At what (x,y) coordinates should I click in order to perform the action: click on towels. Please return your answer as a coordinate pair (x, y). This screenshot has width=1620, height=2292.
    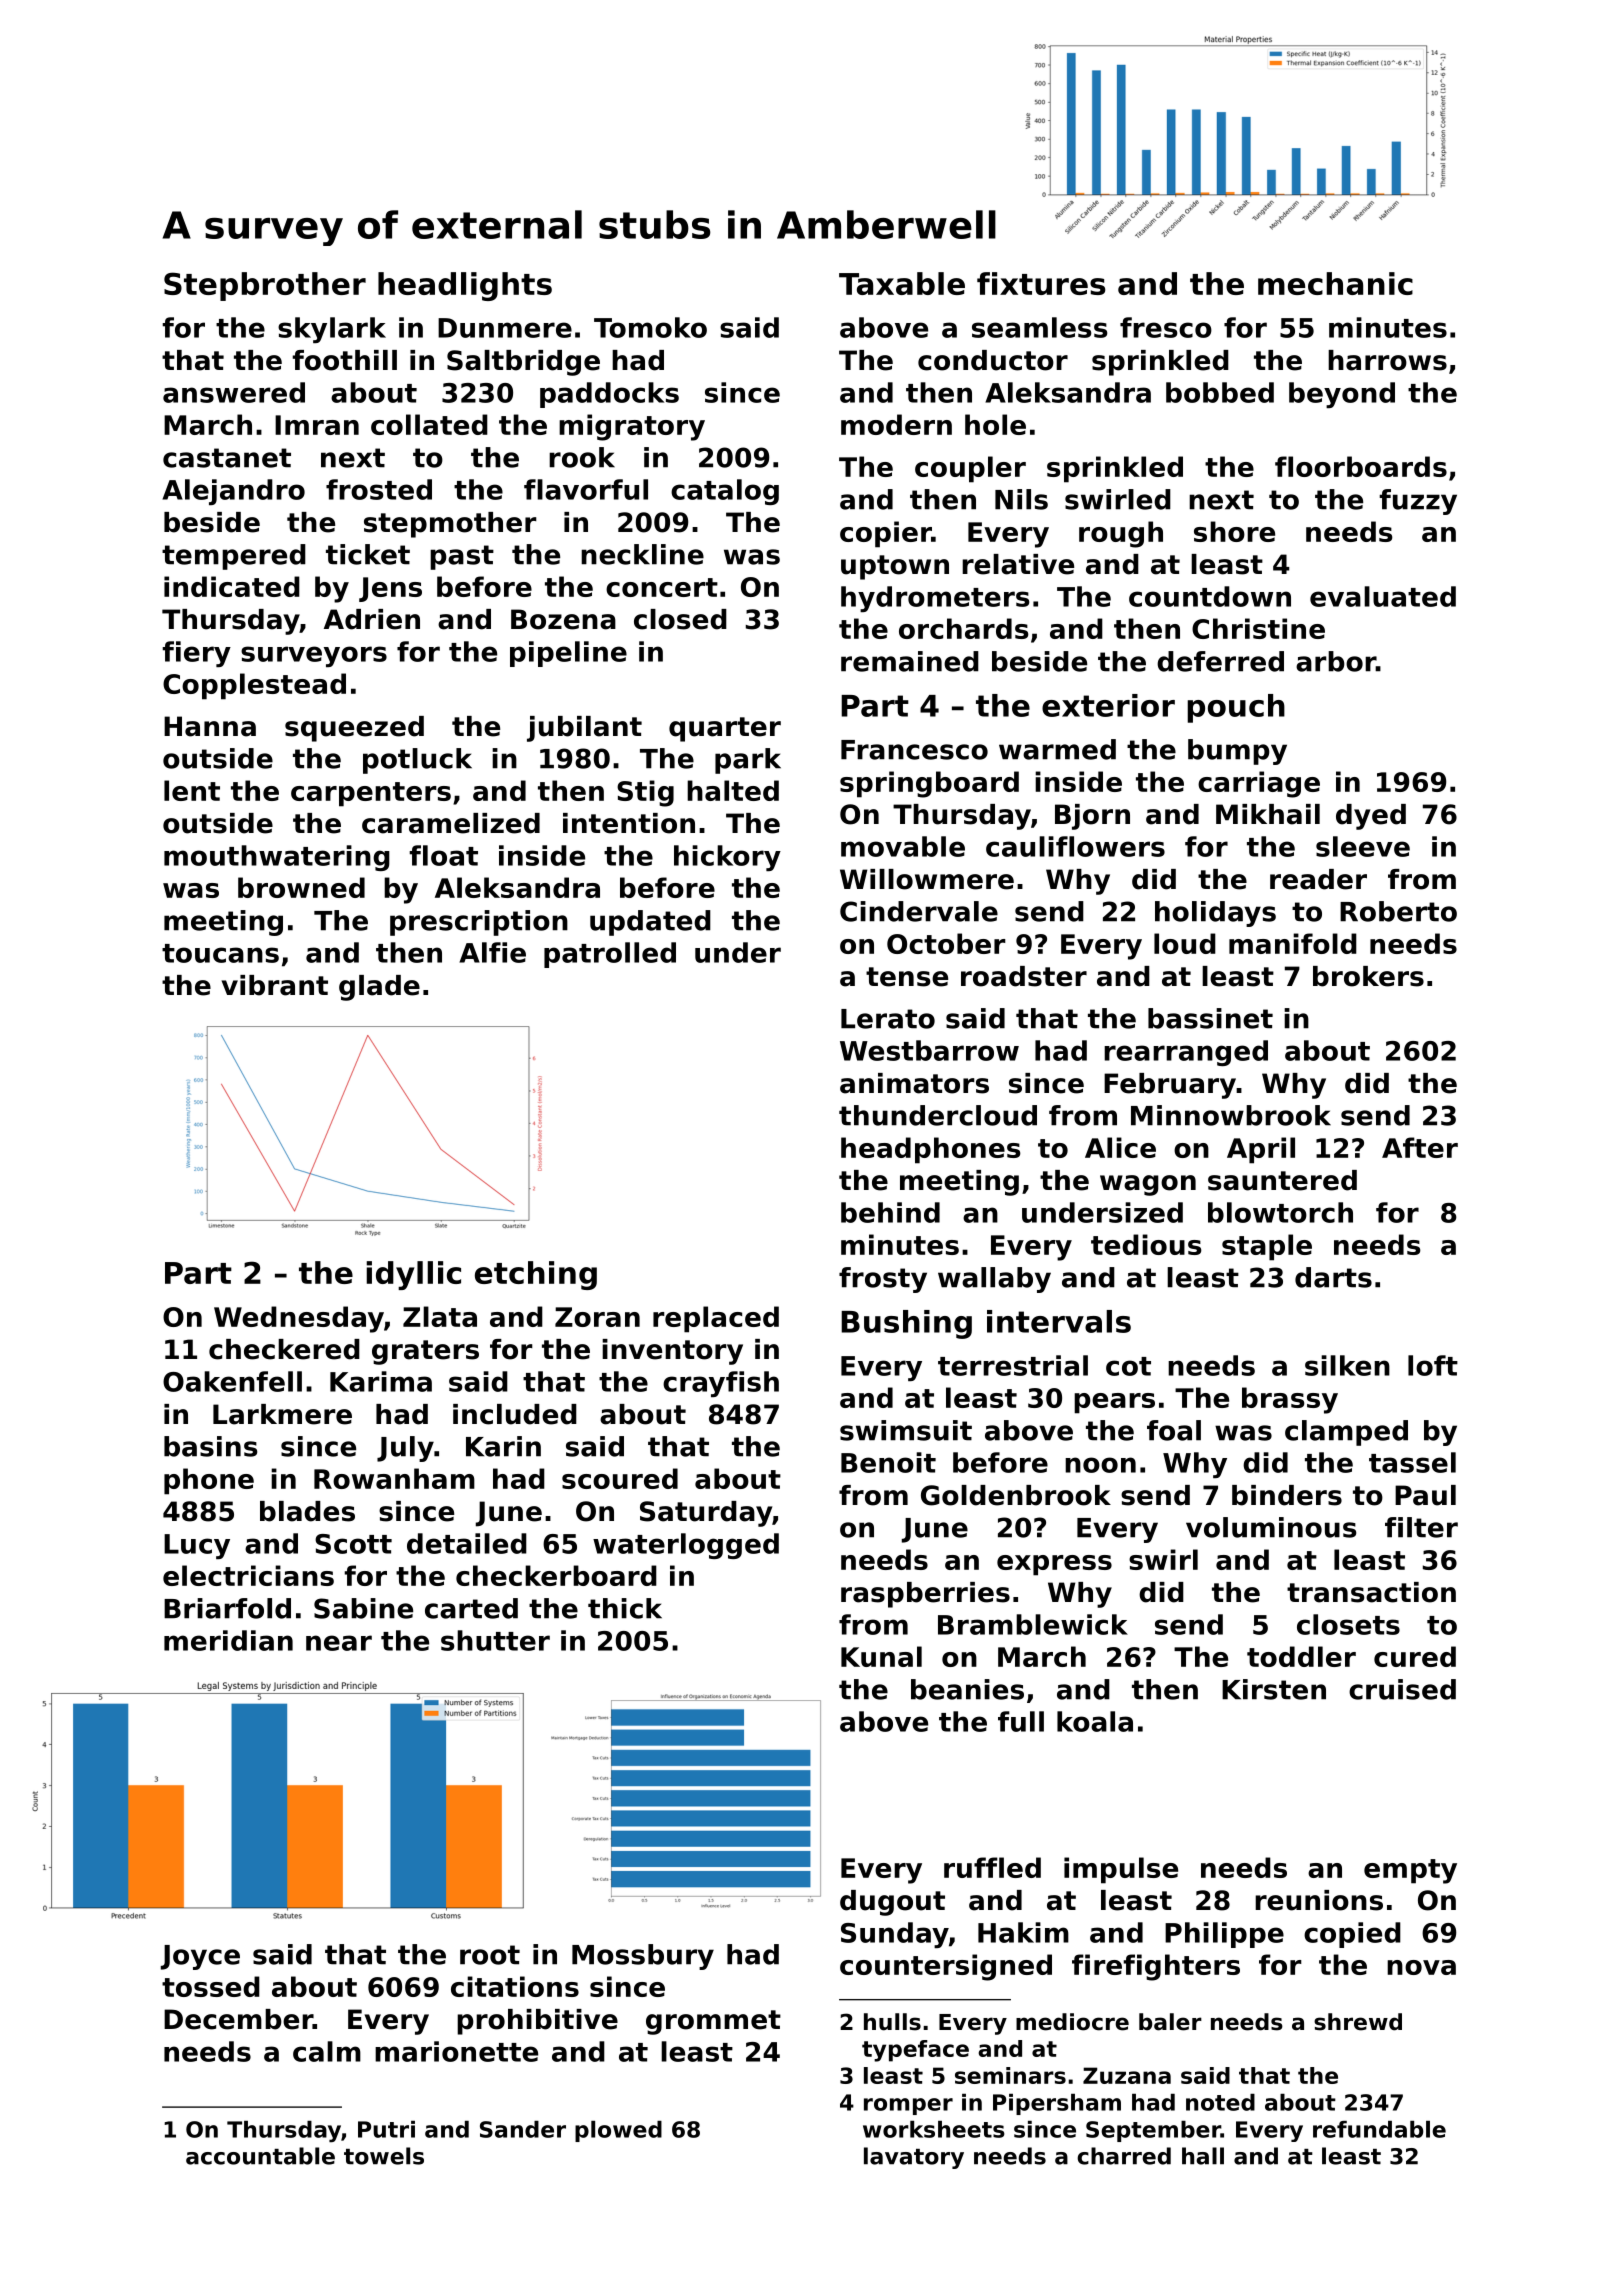
    Looking at the image, I should click on (384, 2156).
